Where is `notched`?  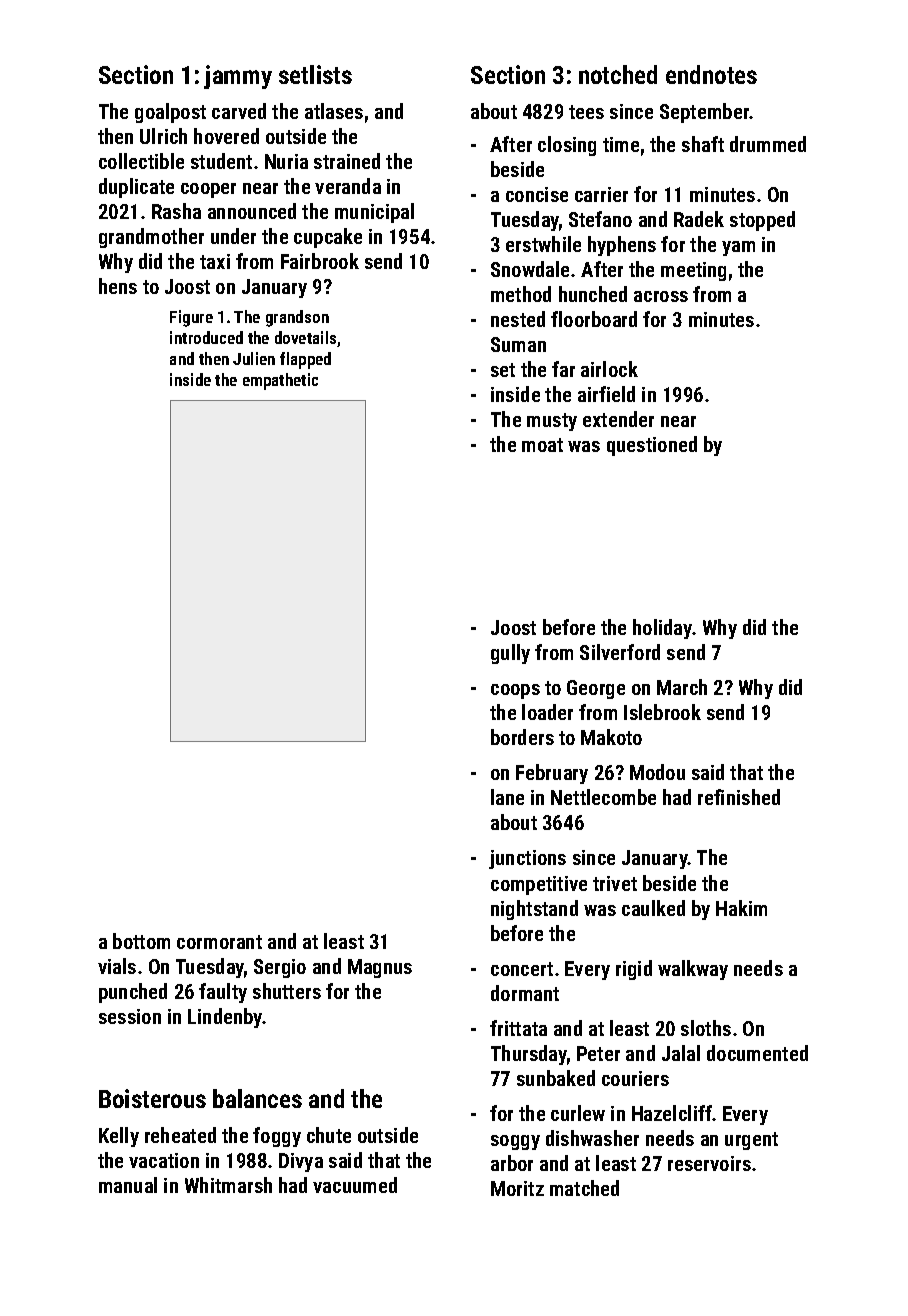 notched is located at coordinates (618, 74).
